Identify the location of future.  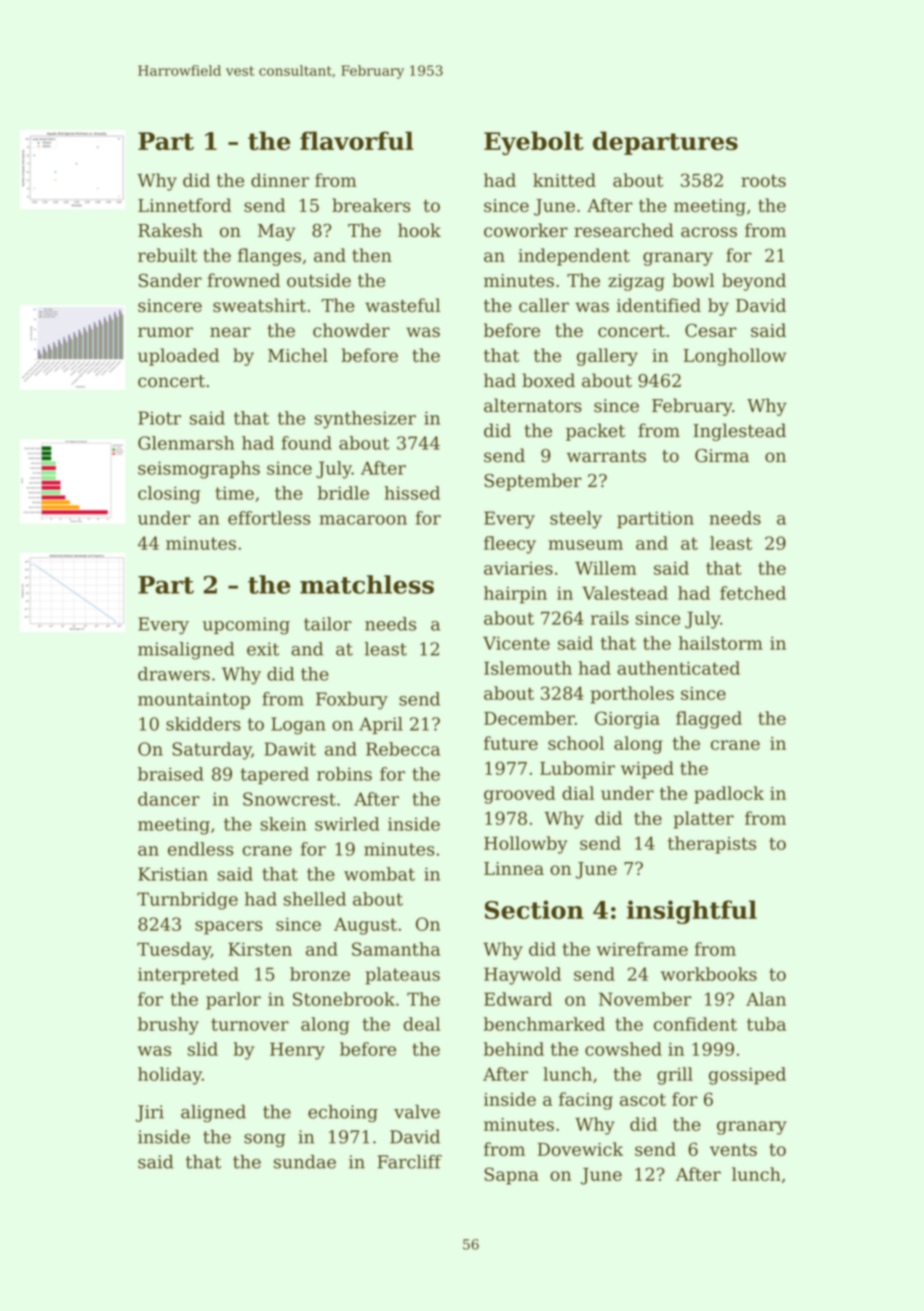
(511, 743).
